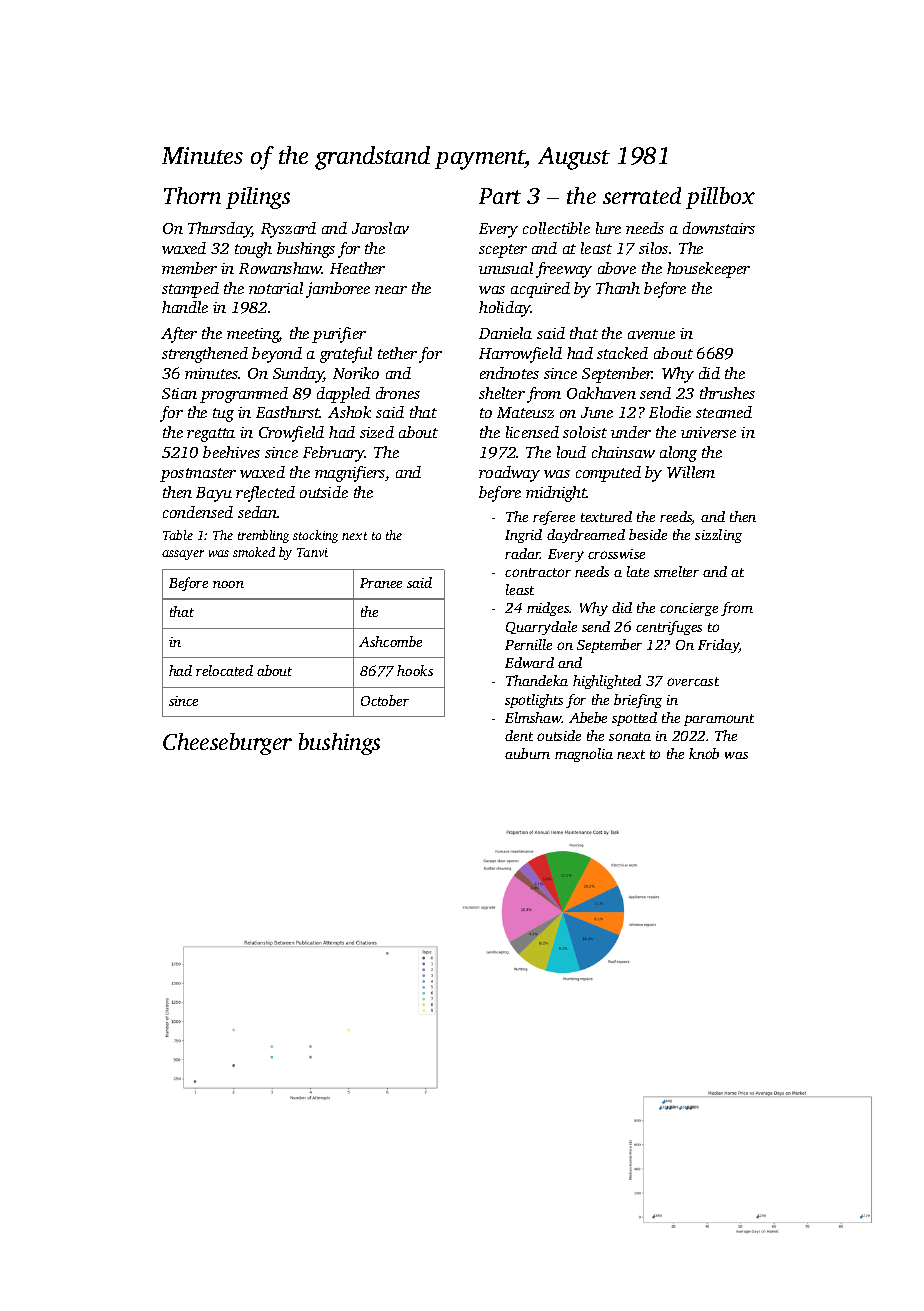 The height and width of the image is (1311, 924). What do you see at coordinates (224, 670) in the image?
I see `relocated` at bounding box center [224, 670].
